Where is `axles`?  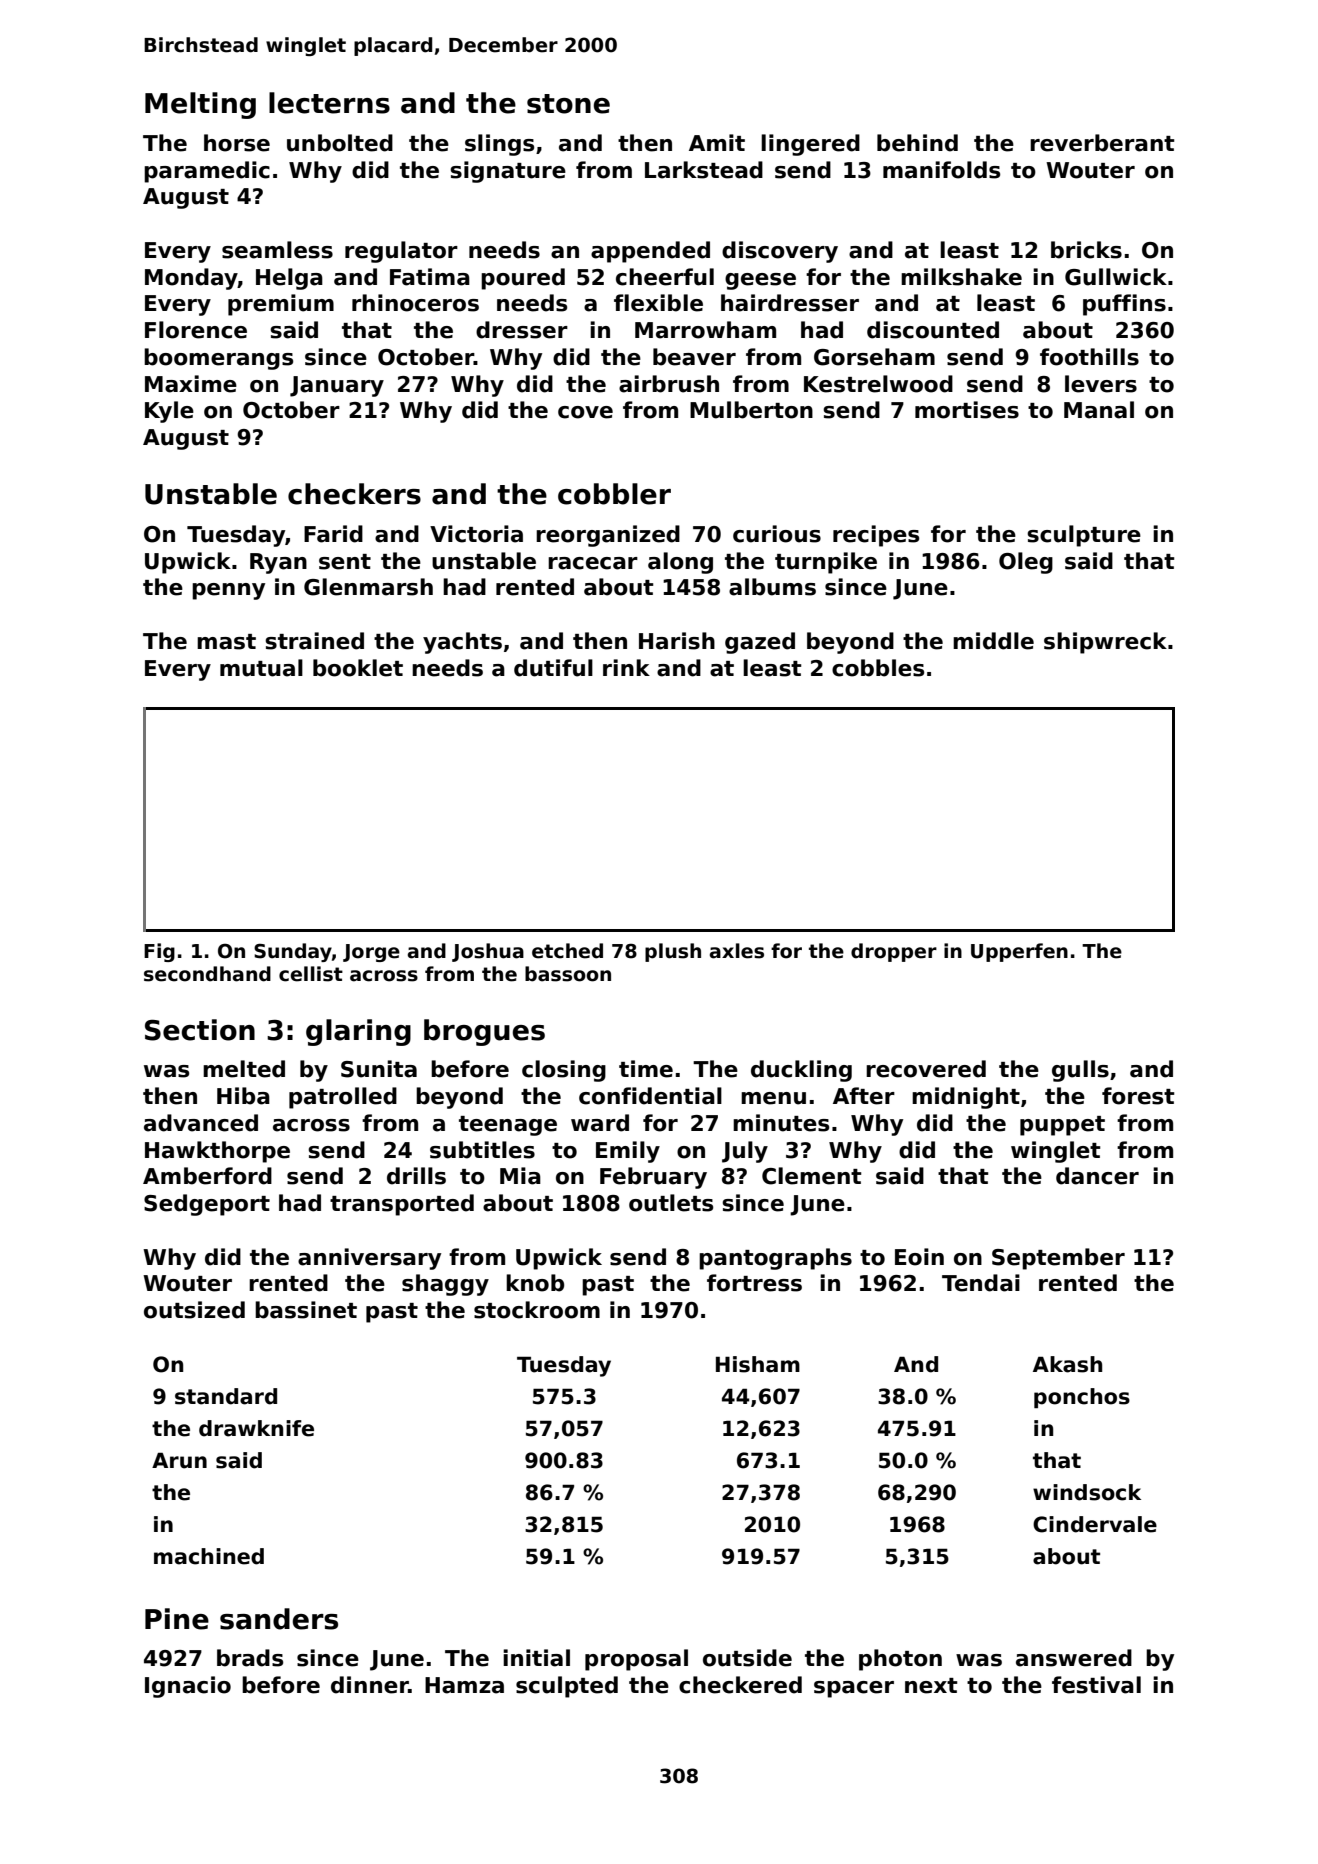 axles is located at coordinates (737, 951).
